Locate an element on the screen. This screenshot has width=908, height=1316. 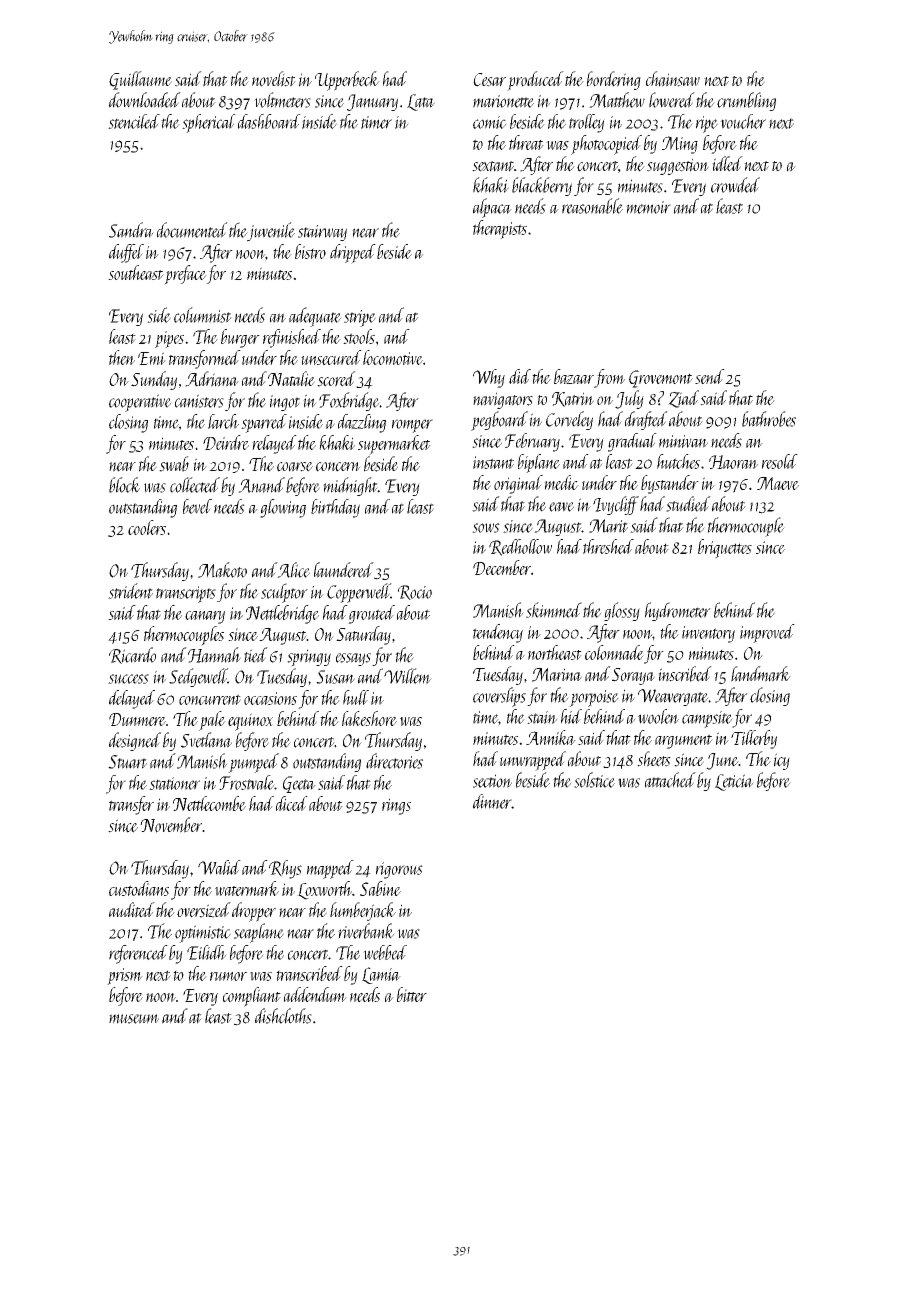
photocopied is located at coordinates (606, 145).
